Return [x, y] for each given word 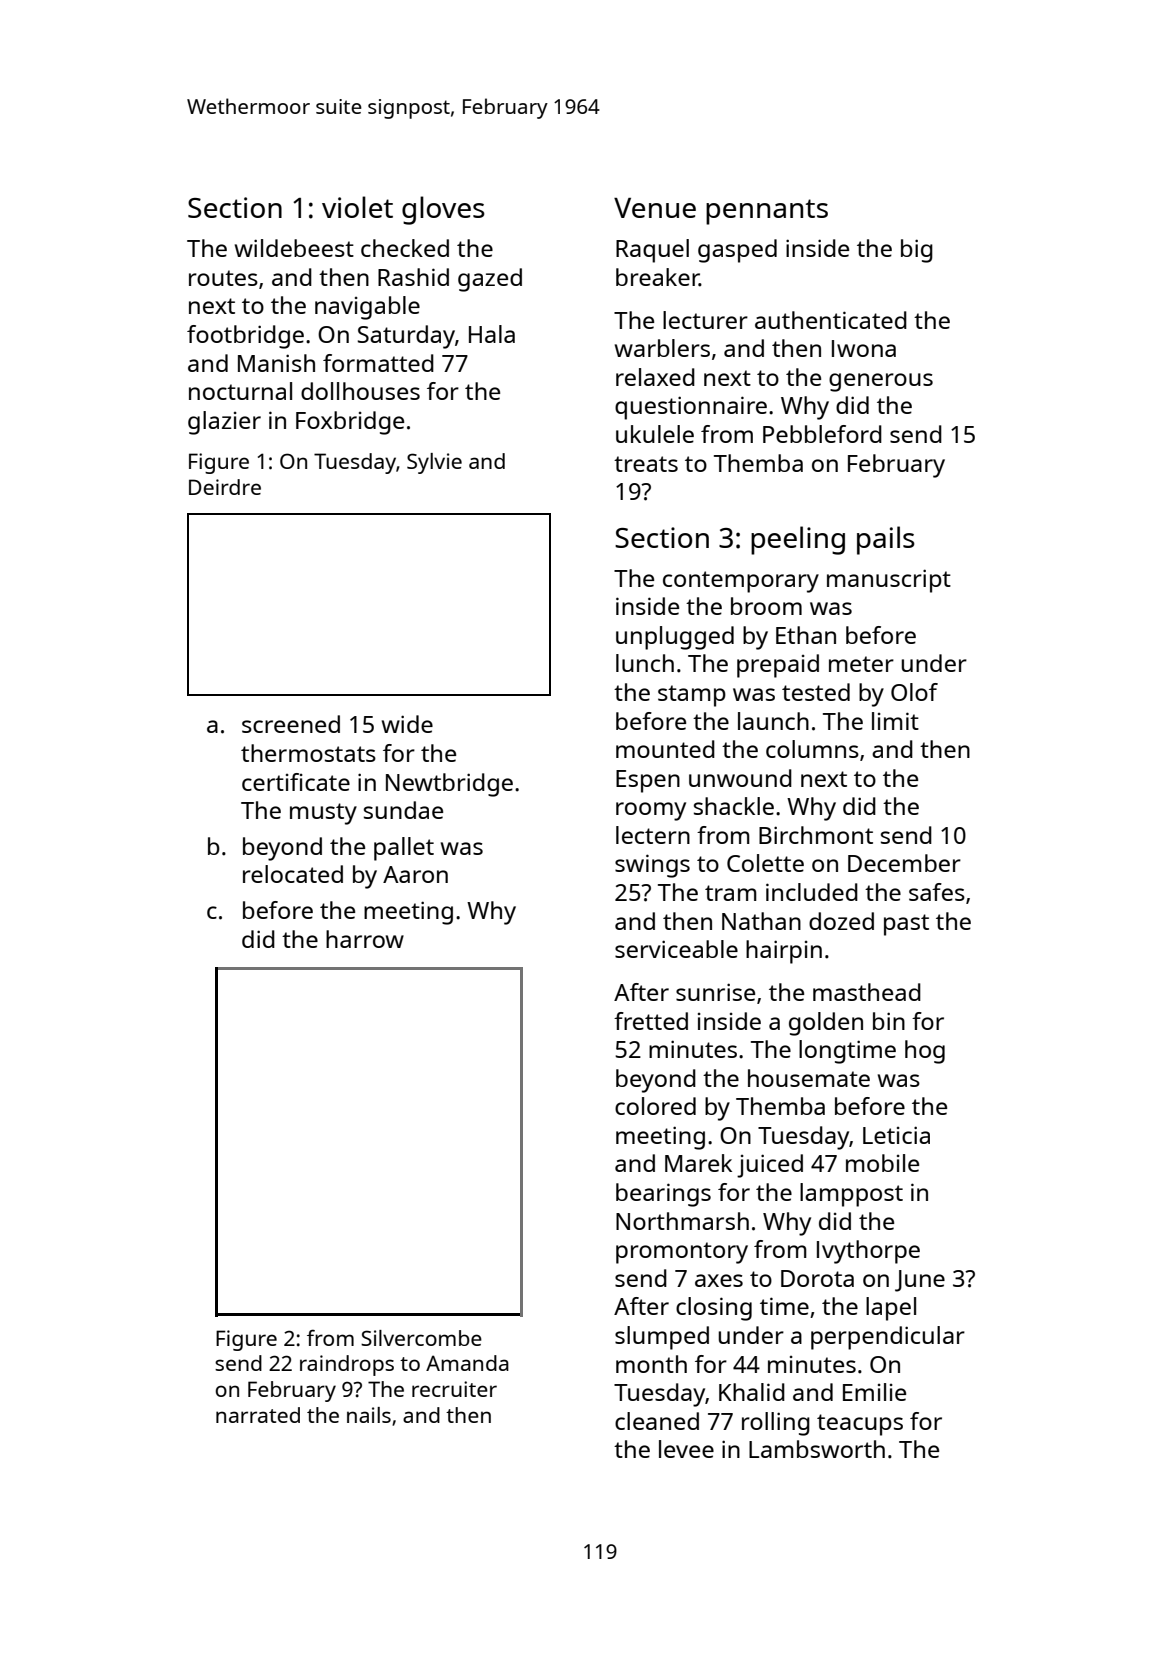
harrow [365, 939]
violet [357, 207]
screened [291, 724]
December [904, 863]
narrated [258, 1415]
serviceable [676, 949]
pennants [767, 212]
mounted [665, 749]
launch [773, 721]
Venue [655, 208]
